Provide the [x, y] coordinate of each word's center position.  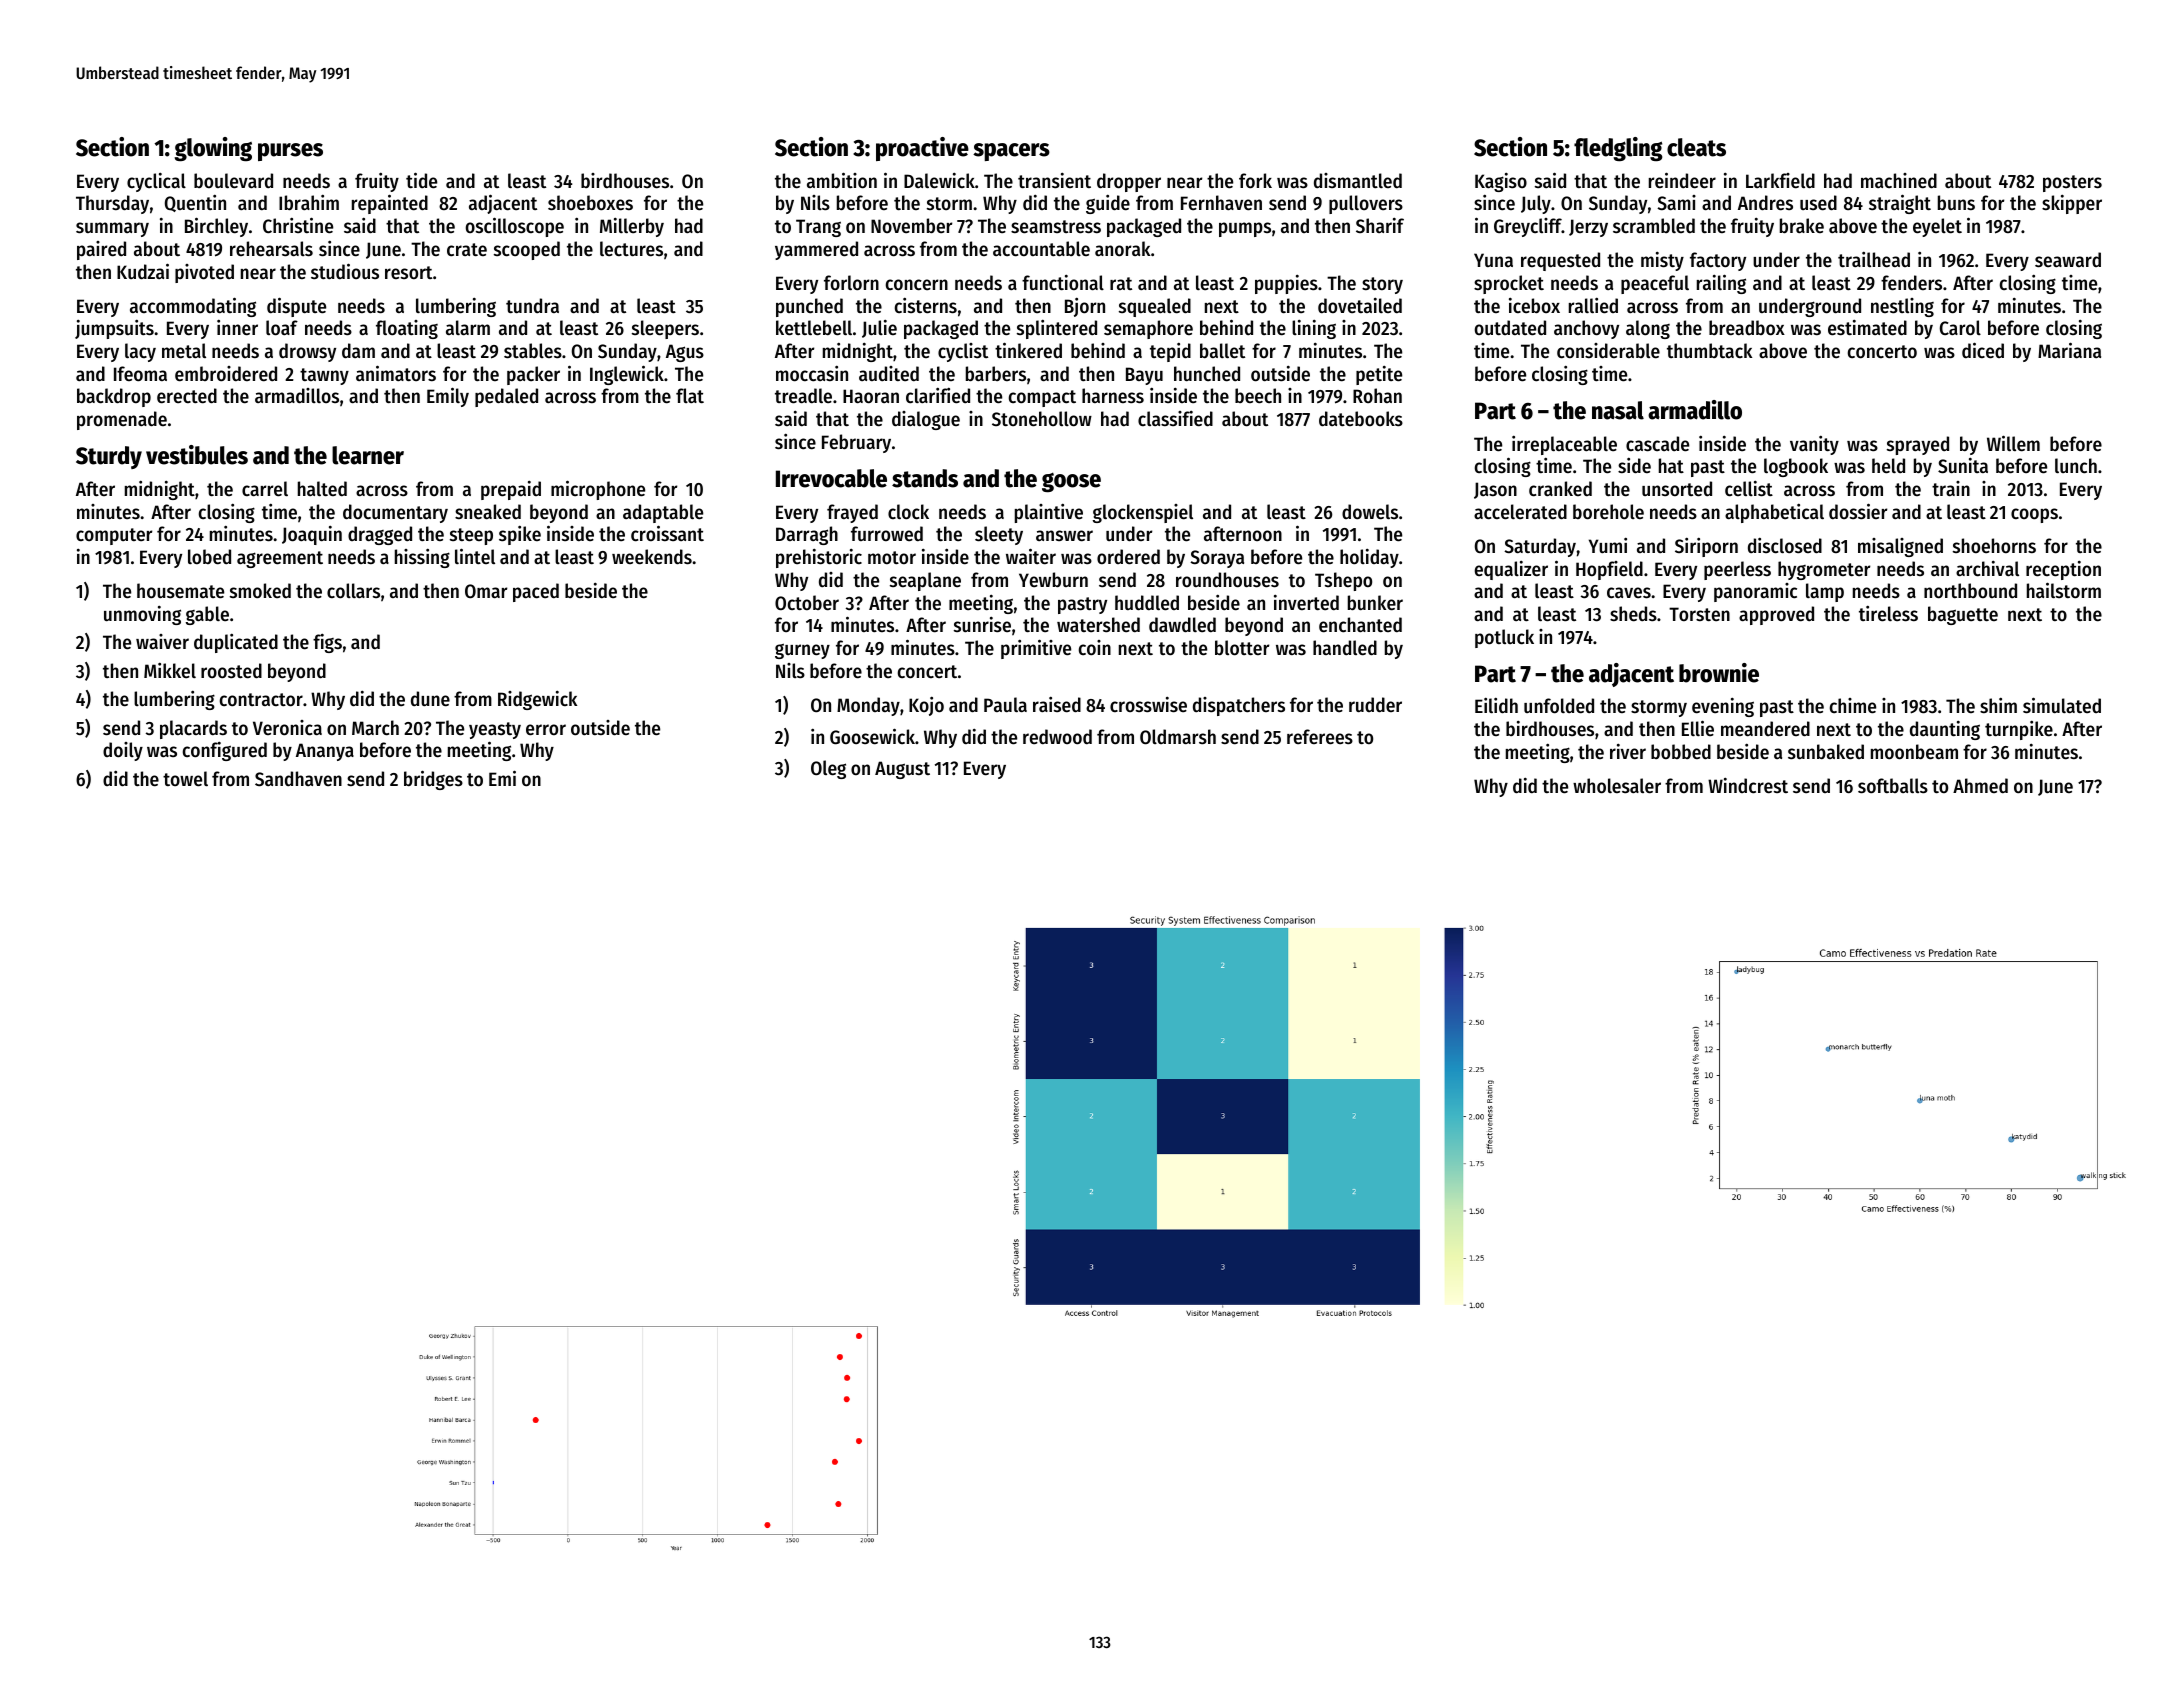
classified [1175, 419]
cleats [1696, 147]
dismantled [1358, 180]
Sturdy [109, 457]
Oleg [828, 769]
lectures [631, 249]
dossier [1858, 511]
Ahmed [1980, 785]
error [546, 730]
